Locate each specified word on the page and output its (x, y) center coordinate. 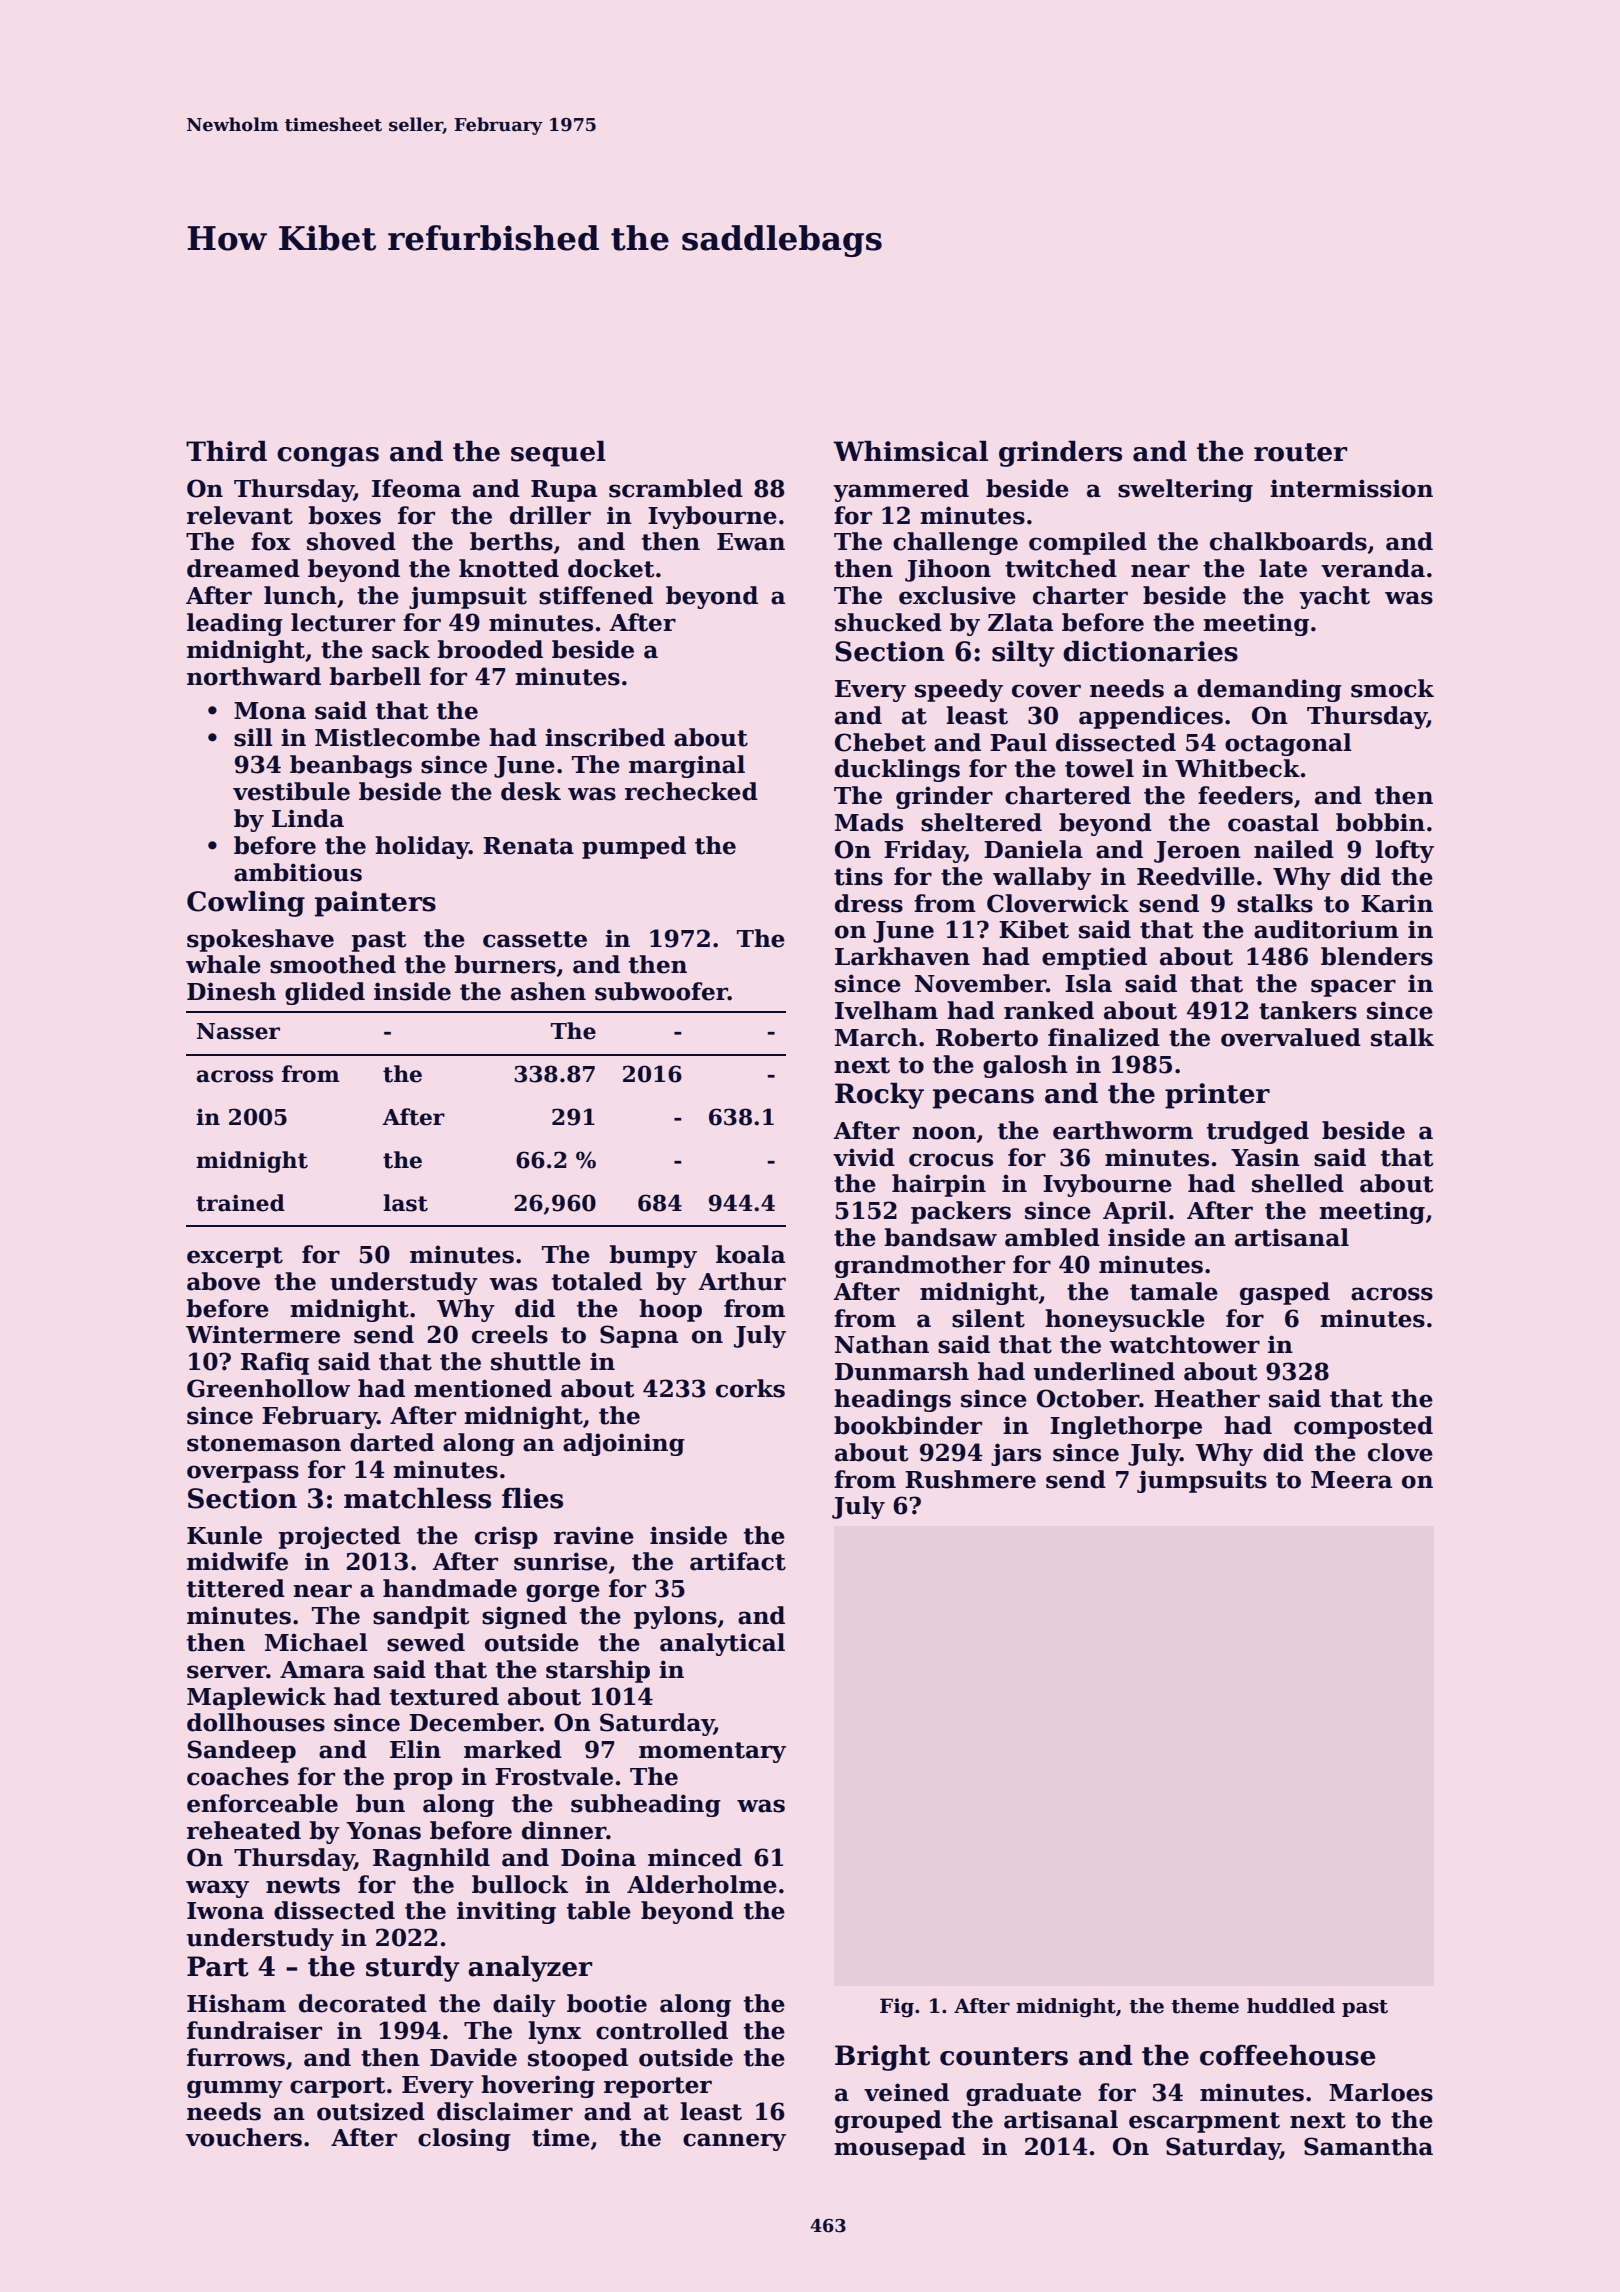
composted (1363, 1427)
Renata (528, 846)
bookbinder (908, 1425)
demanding (1269, 690)
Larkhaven (902, 956)
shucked (888, 622)
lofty (1404, 851)
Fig (897, 2008)
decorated (363, 2003)
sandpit (421, 1617)
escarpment (1204, 2122)
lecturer (343, 622)
